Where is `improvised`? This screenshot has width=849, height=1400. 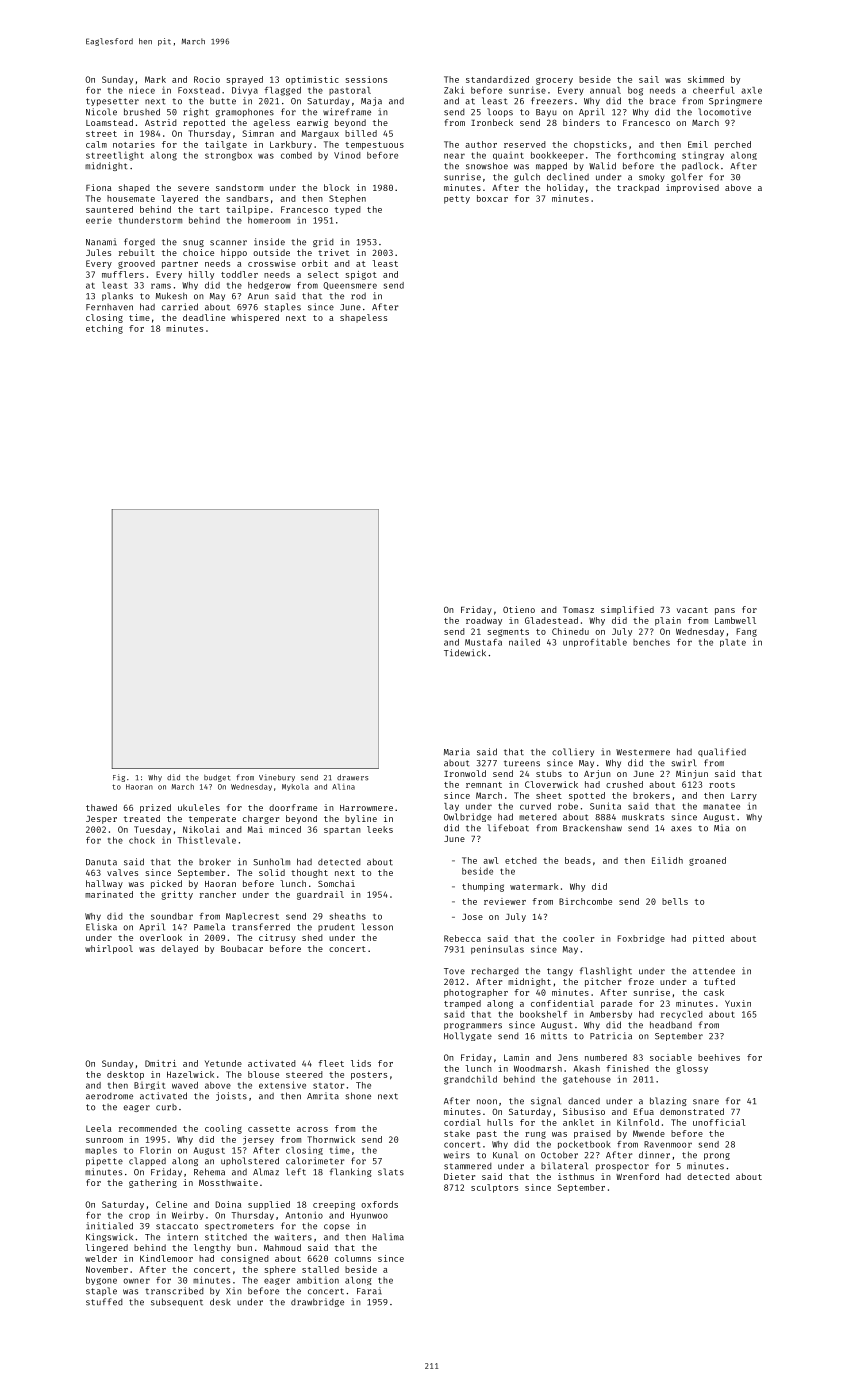 improvised is located at coordinates (692, 188).
